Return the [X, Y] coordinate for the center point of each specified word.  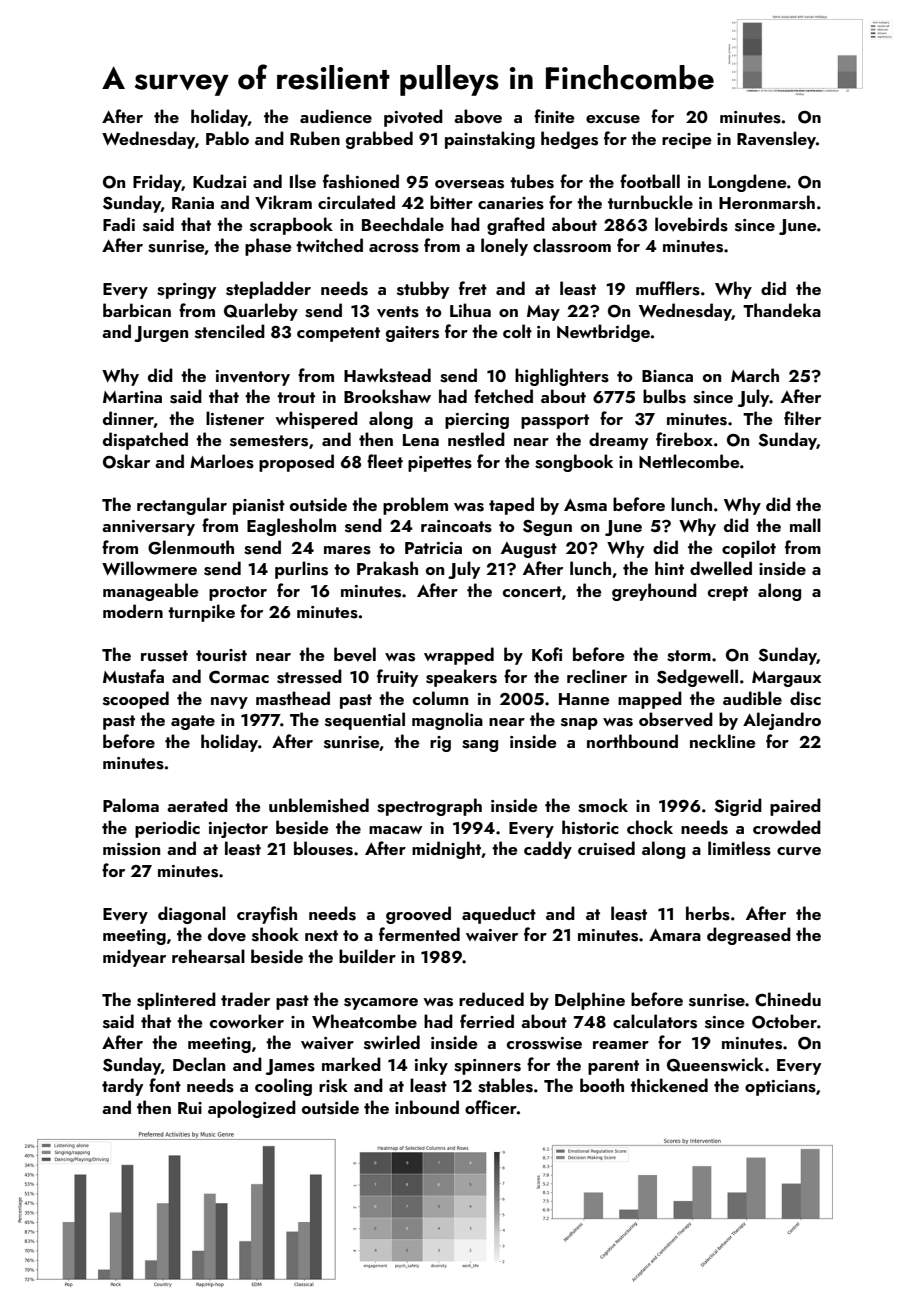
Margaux [786, 679]
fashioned [361, 181]
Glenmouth [191, 547]
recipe [687, 141]
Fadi [119, 224]
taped [511, 506]
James [290, 1067]
